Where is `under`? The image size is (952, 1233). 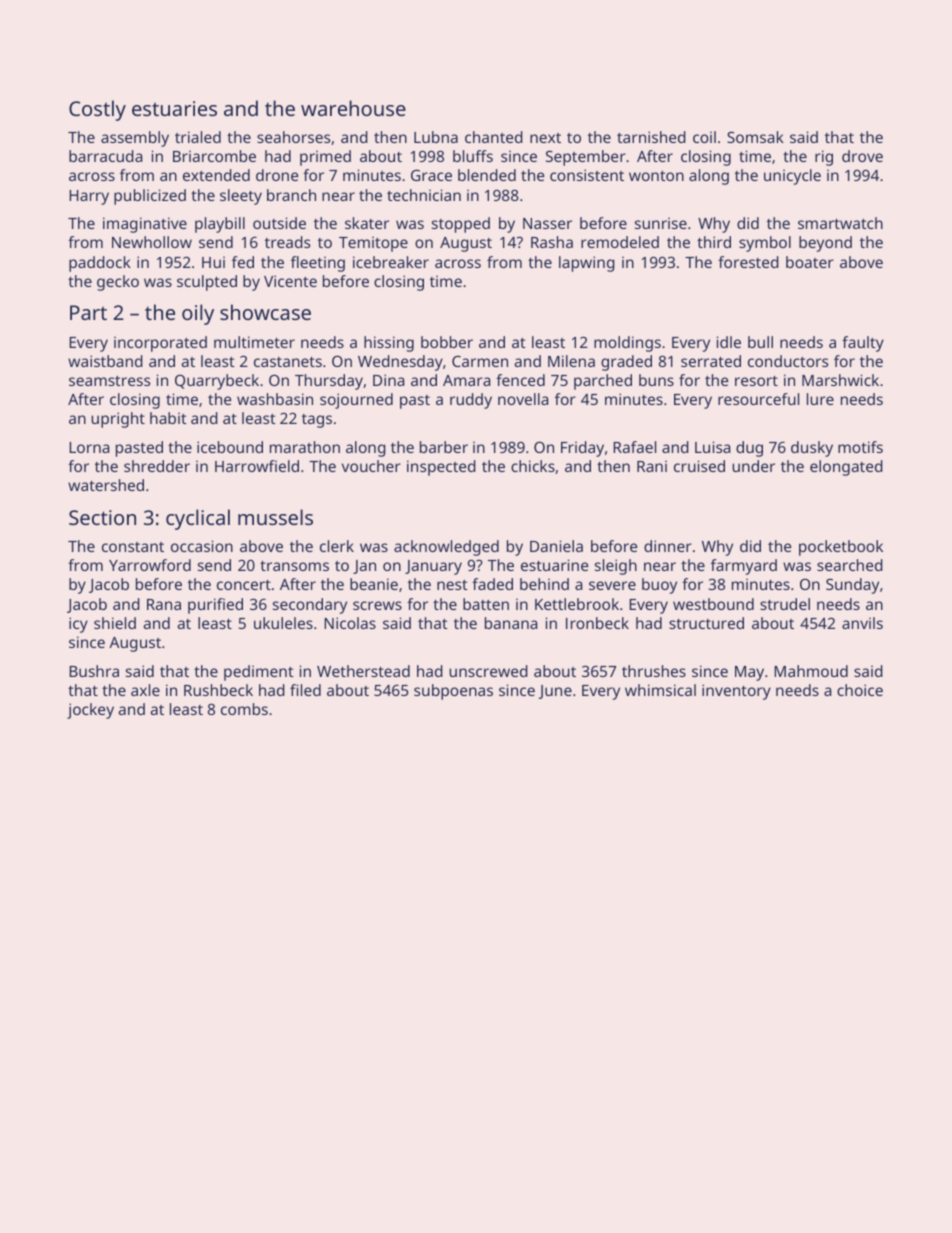
under is located at coordinates (753, 466).
